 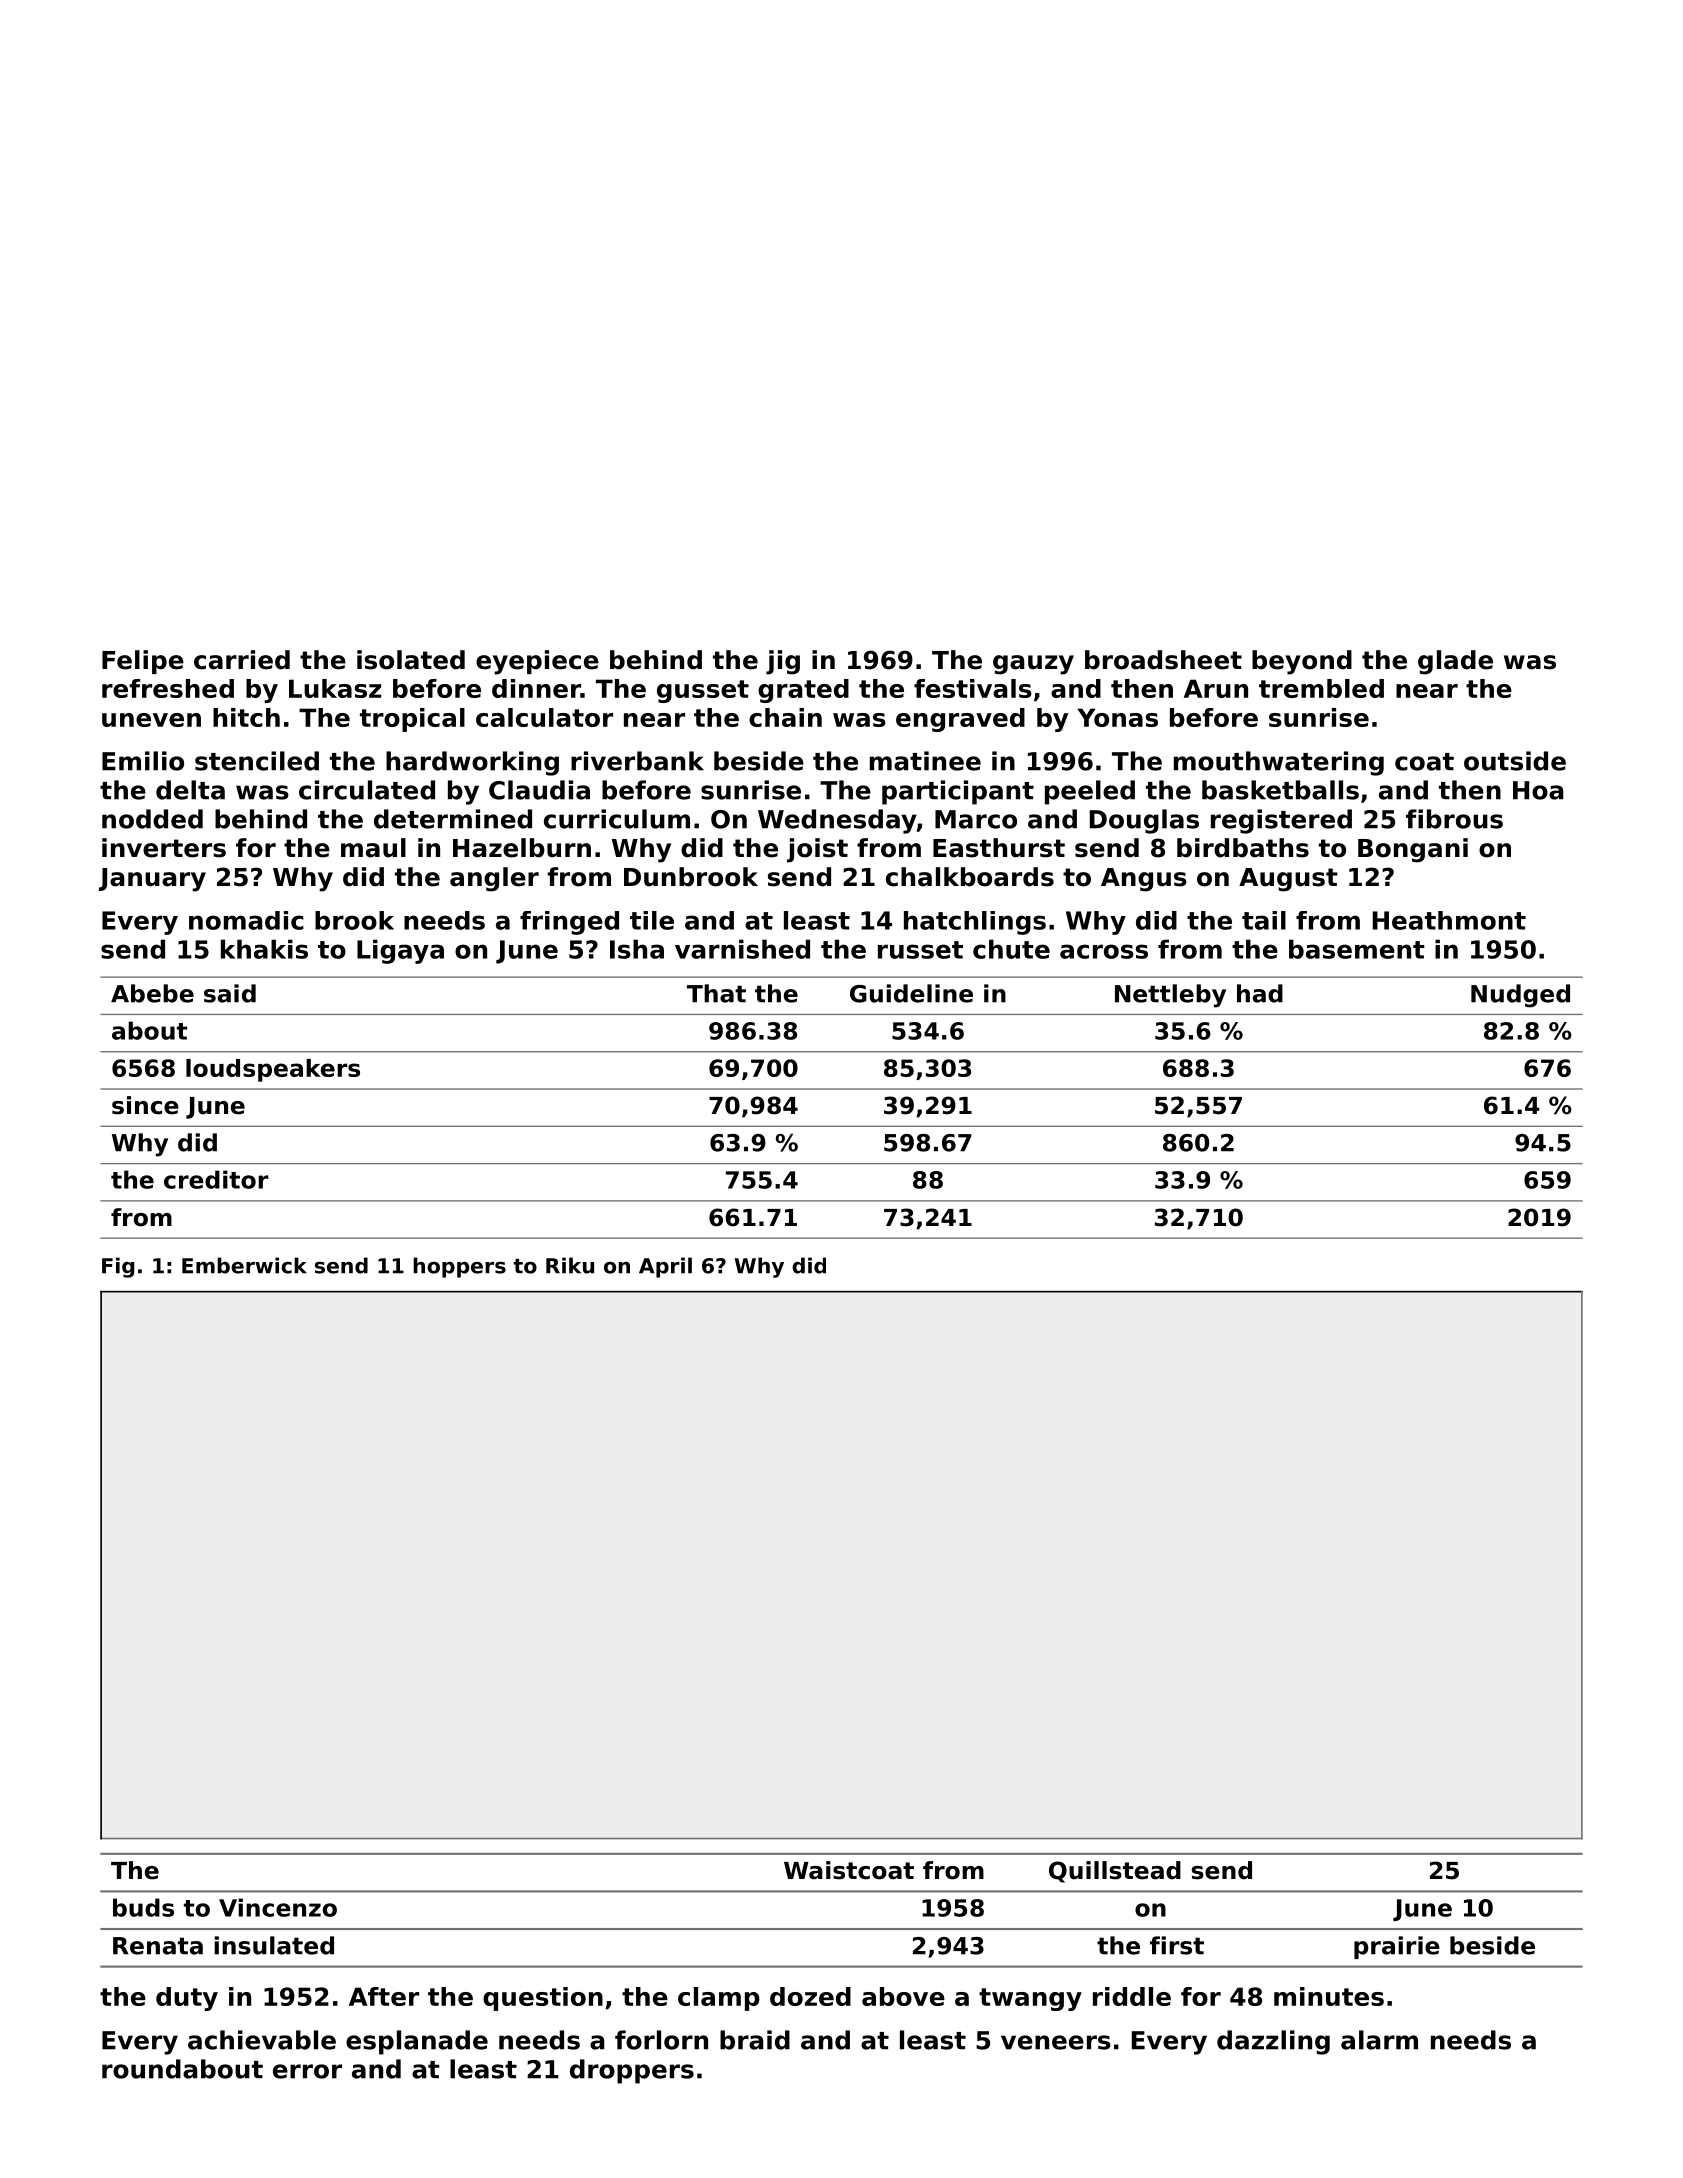 What do you see at coordinates (783, 662) in the screenshot?
I see `jig` at bounding box center [783, 662].
